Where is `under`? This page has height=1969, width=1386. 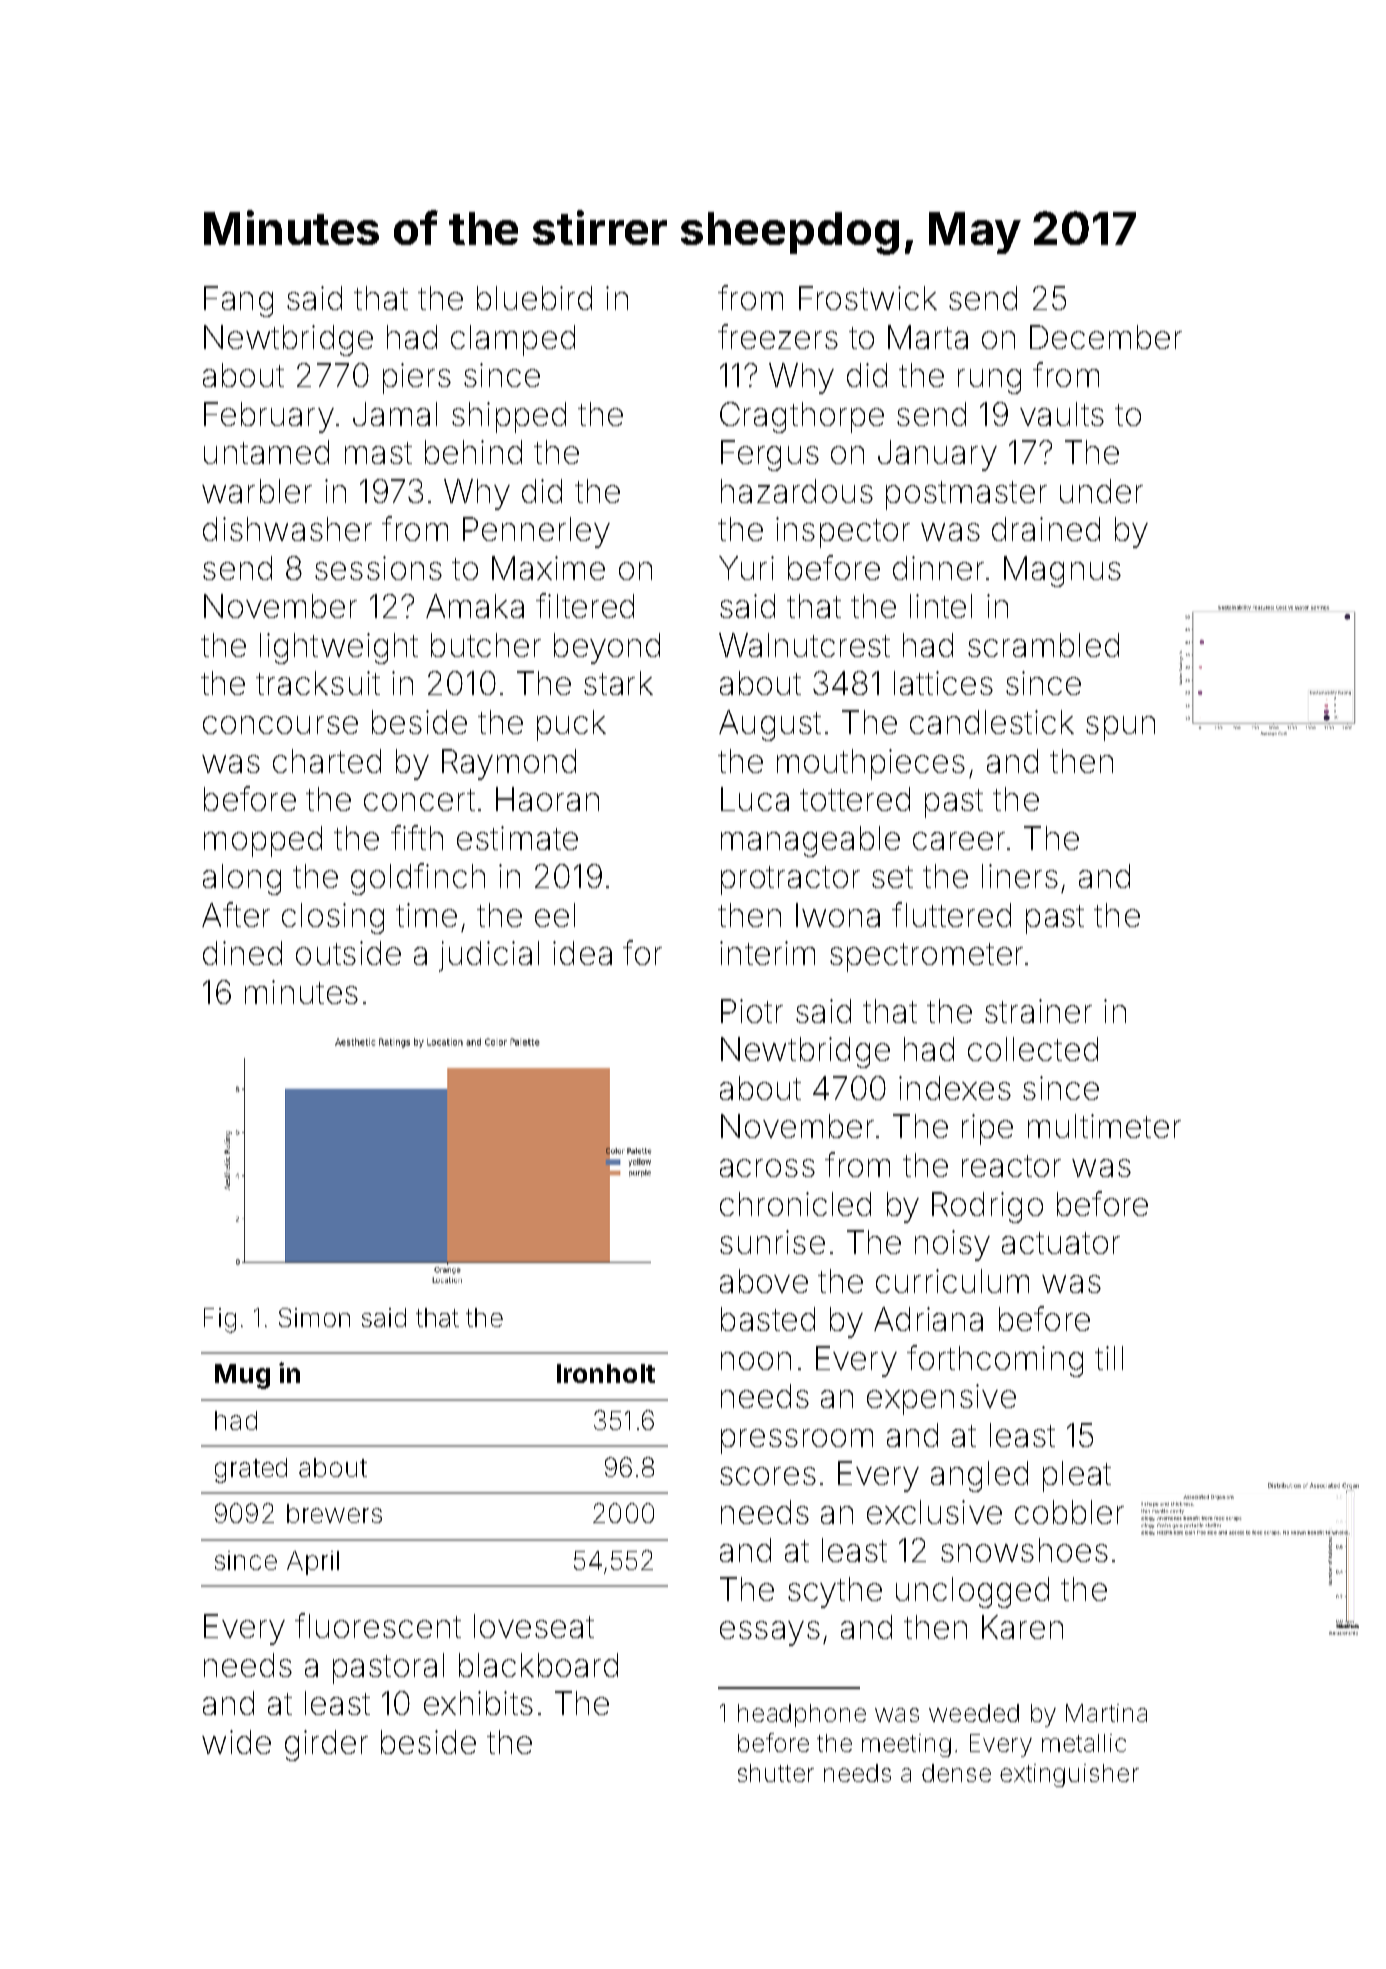 under is located at coordinates (1101, 491).
